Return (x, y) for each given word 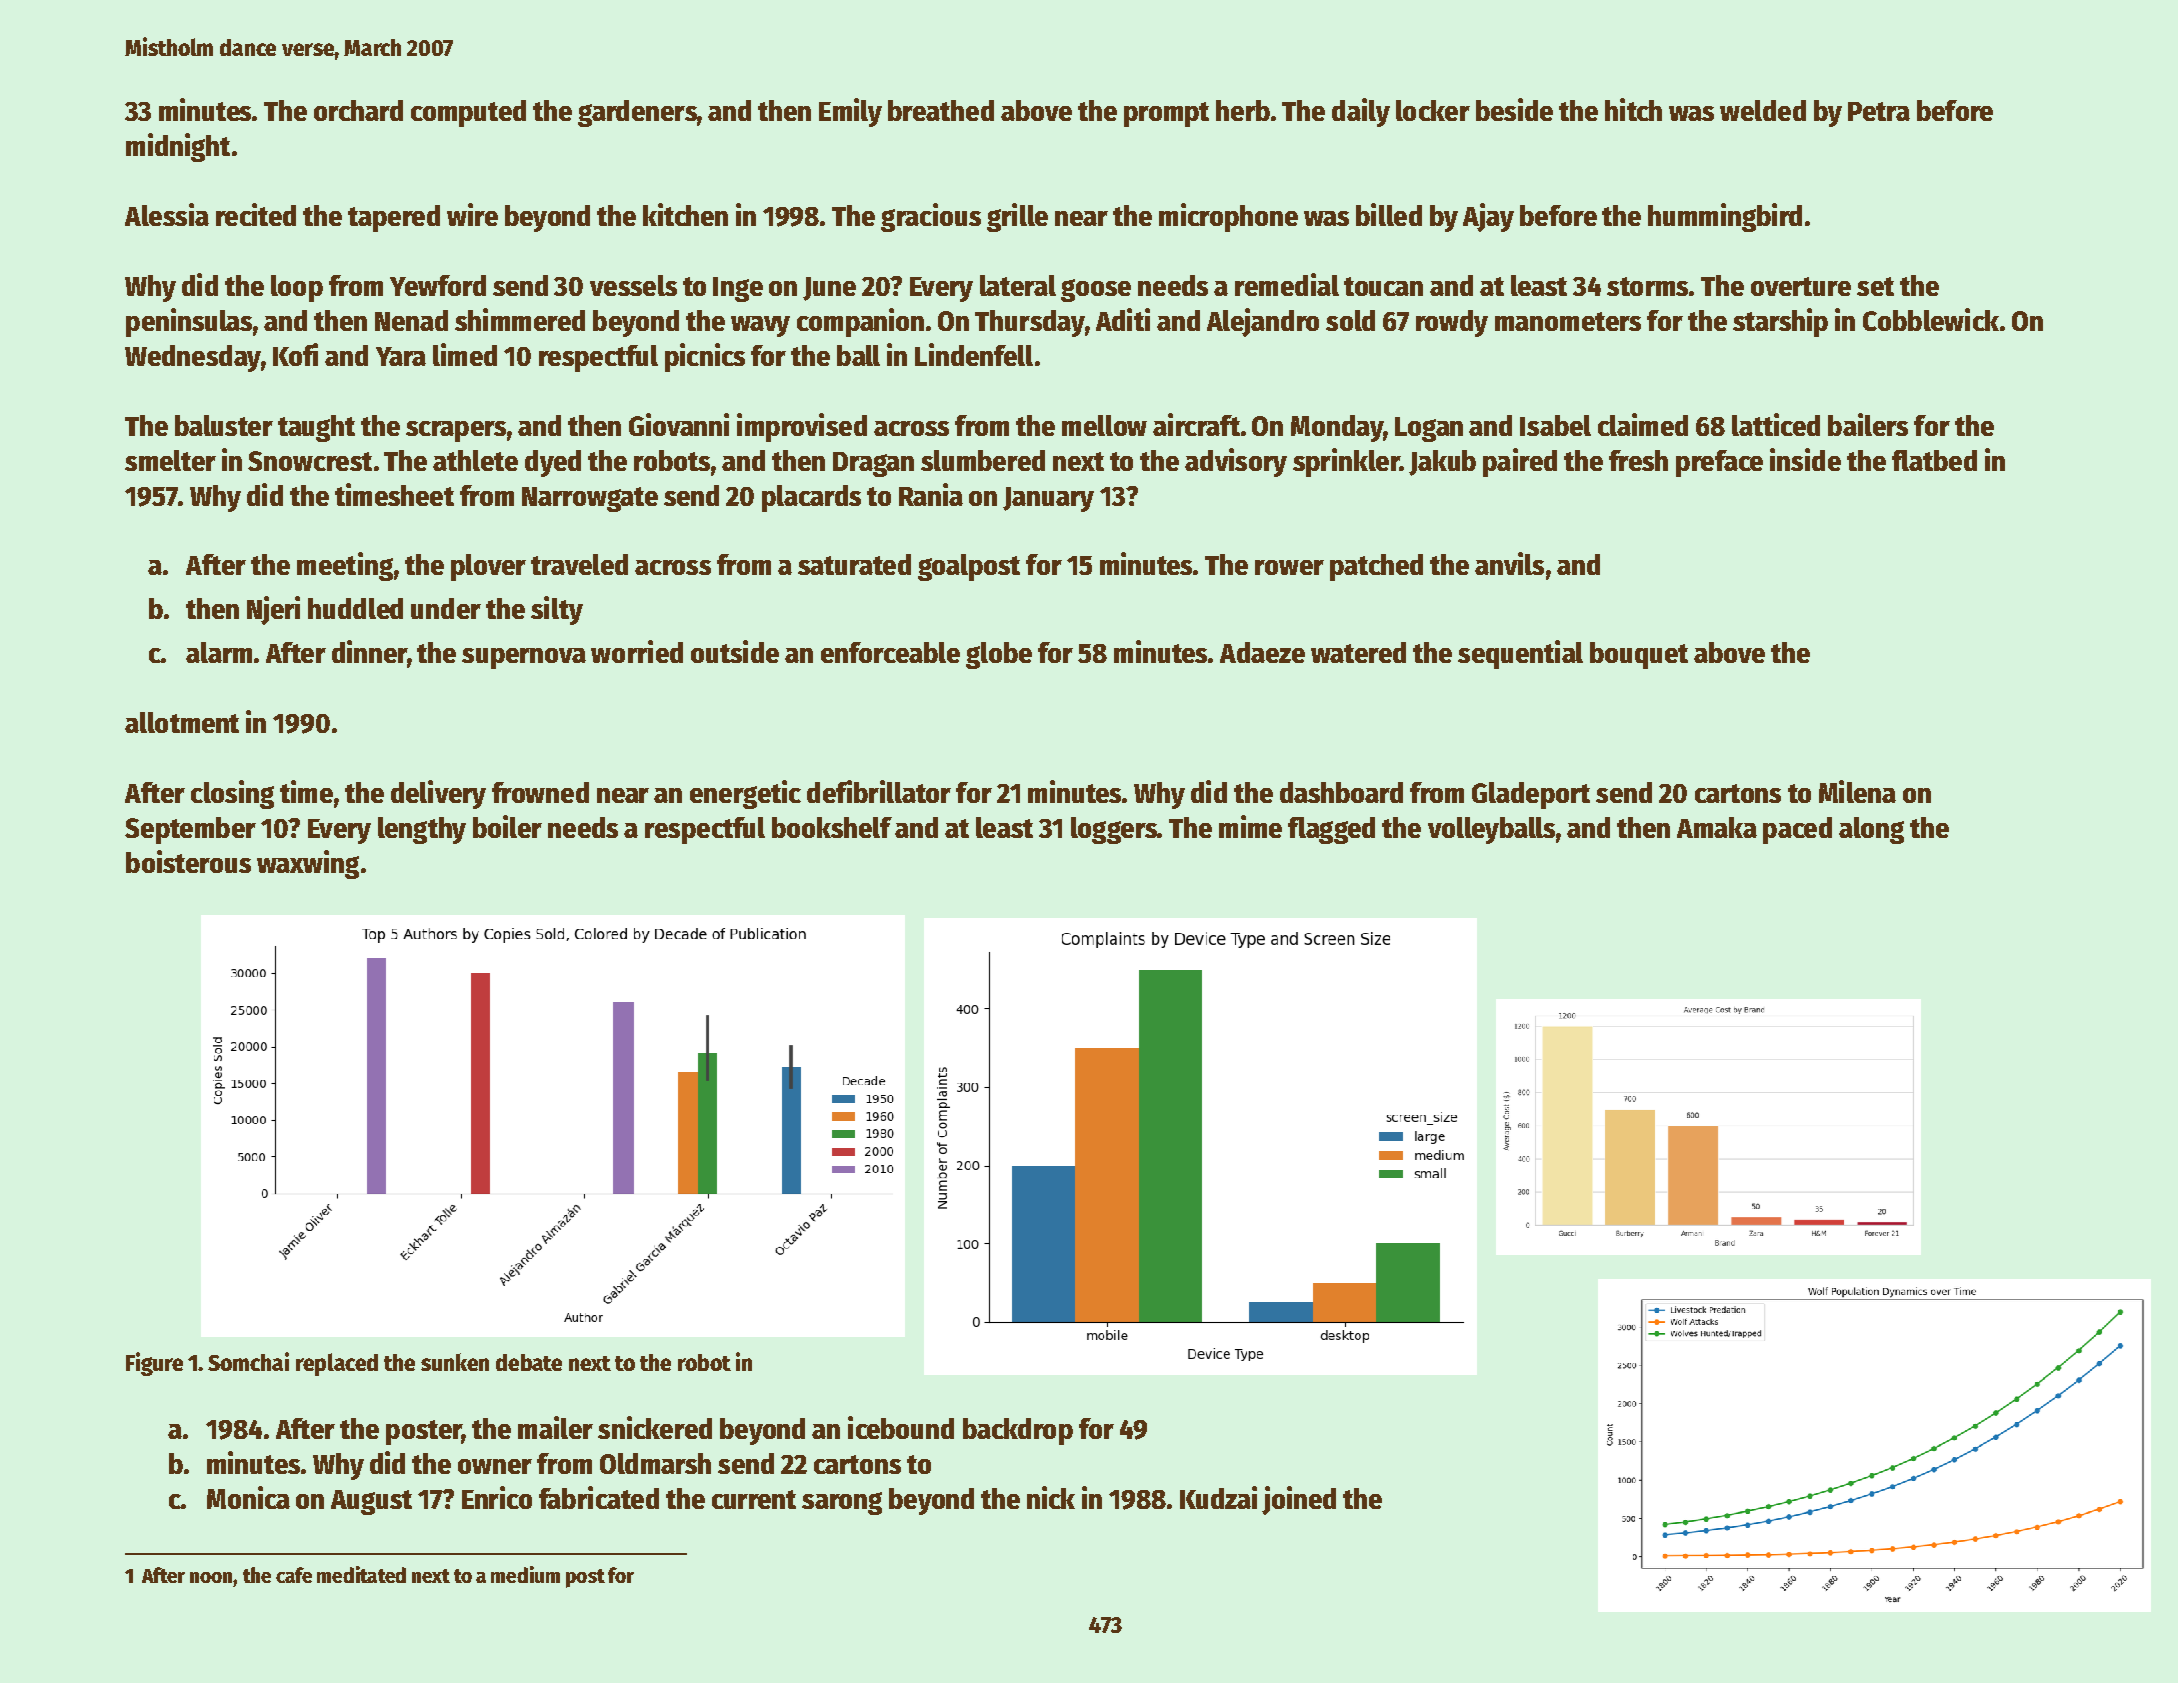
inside (1805, 459)
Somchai (248, 1361)
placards (811, 498)
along (1871, 830)
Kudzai (1218, 1497)
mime (1250, 826)
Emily (850, 112)
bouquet (1639, 655)
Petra (1879, 111)
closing (232, 794)
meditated (361, 1574)
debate (529, 1362)
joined (1299, 1500)
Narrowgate (590, 499)
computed (468, 113)
